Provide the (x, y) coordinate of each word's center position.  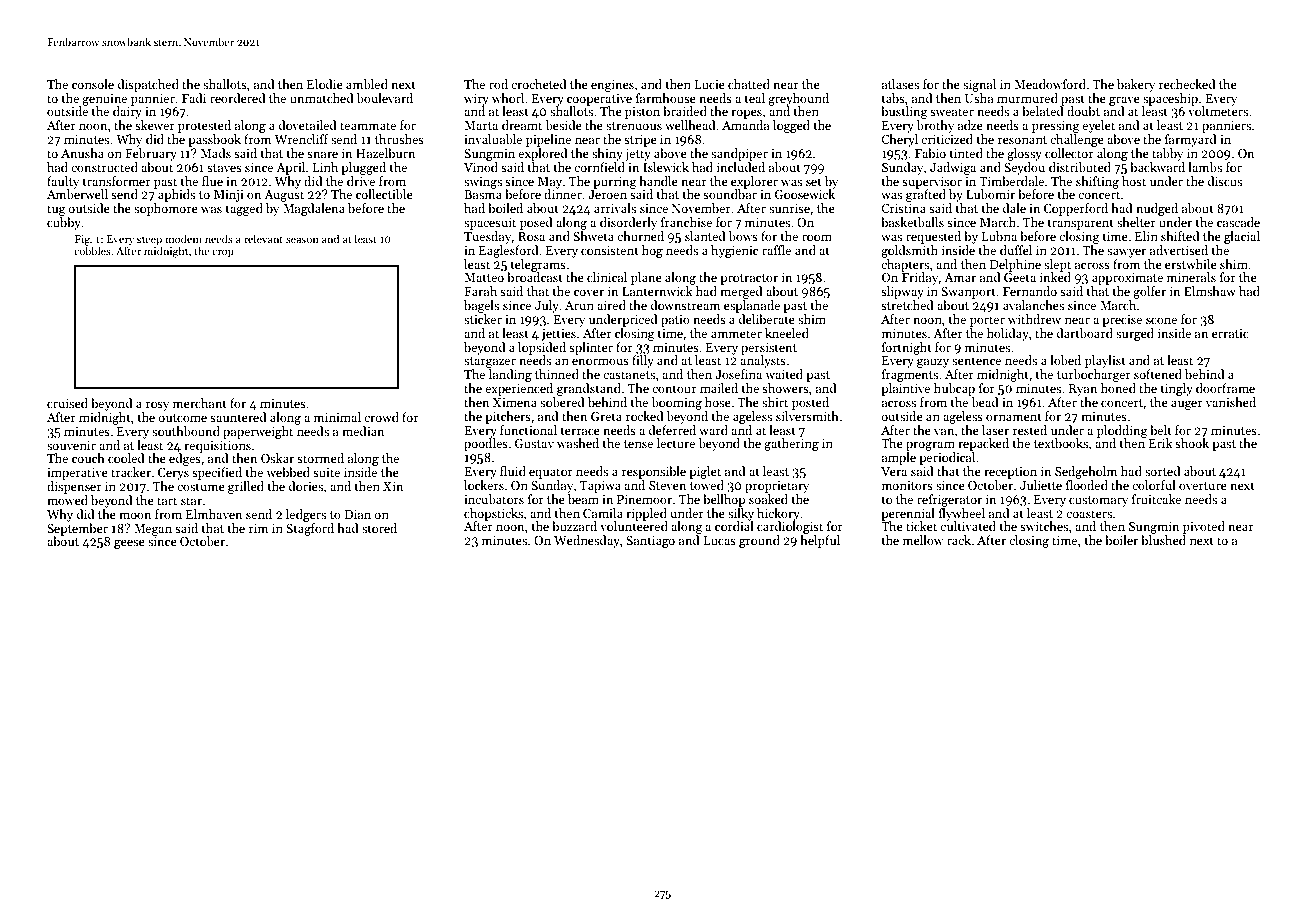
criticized (947, 139)
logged (791, 126)
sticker (483, 319)
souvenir (71, 445)
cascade (1238, 222)
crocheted (539, 84)
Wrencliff (301, 139)
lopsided (542, 348)
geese (129, 544)
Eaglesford (509, 251)
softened (1158, 374)
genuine (104, 100)
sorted (1163, 471)
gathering (791, 444)
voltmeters (1218, 111)
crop (223, 253)
